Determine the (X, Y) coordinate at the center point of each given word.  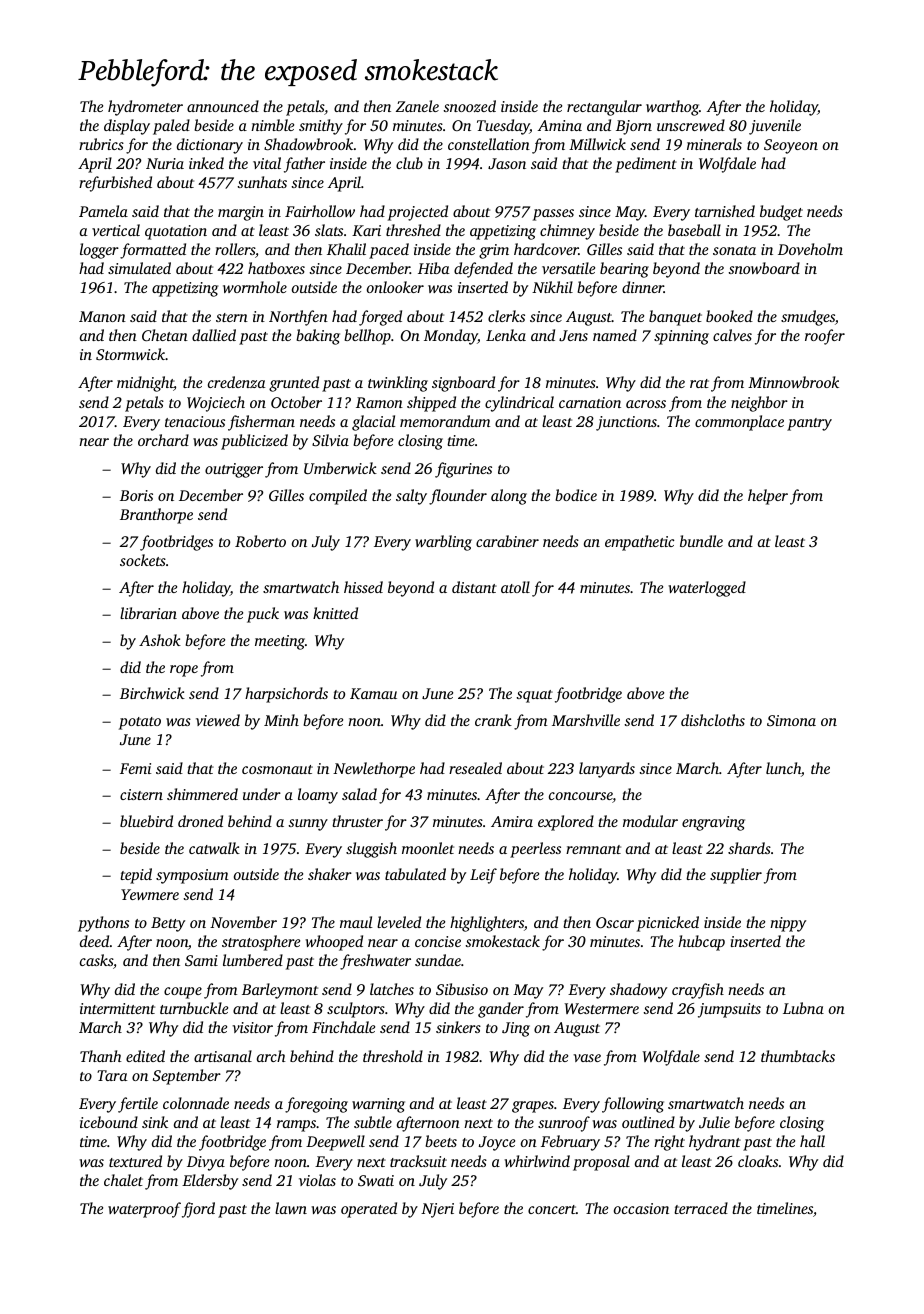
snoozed (469, 106)
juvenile (775, 127)
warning (378, 1105)
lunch (783, 768)
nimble (272, 125)
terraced (701, 1208)
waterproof (144, 1210)
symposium (192, 876)
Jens (573, 335)
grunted (294, 384)
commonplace (739, 423)
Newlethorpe (374, 770)
